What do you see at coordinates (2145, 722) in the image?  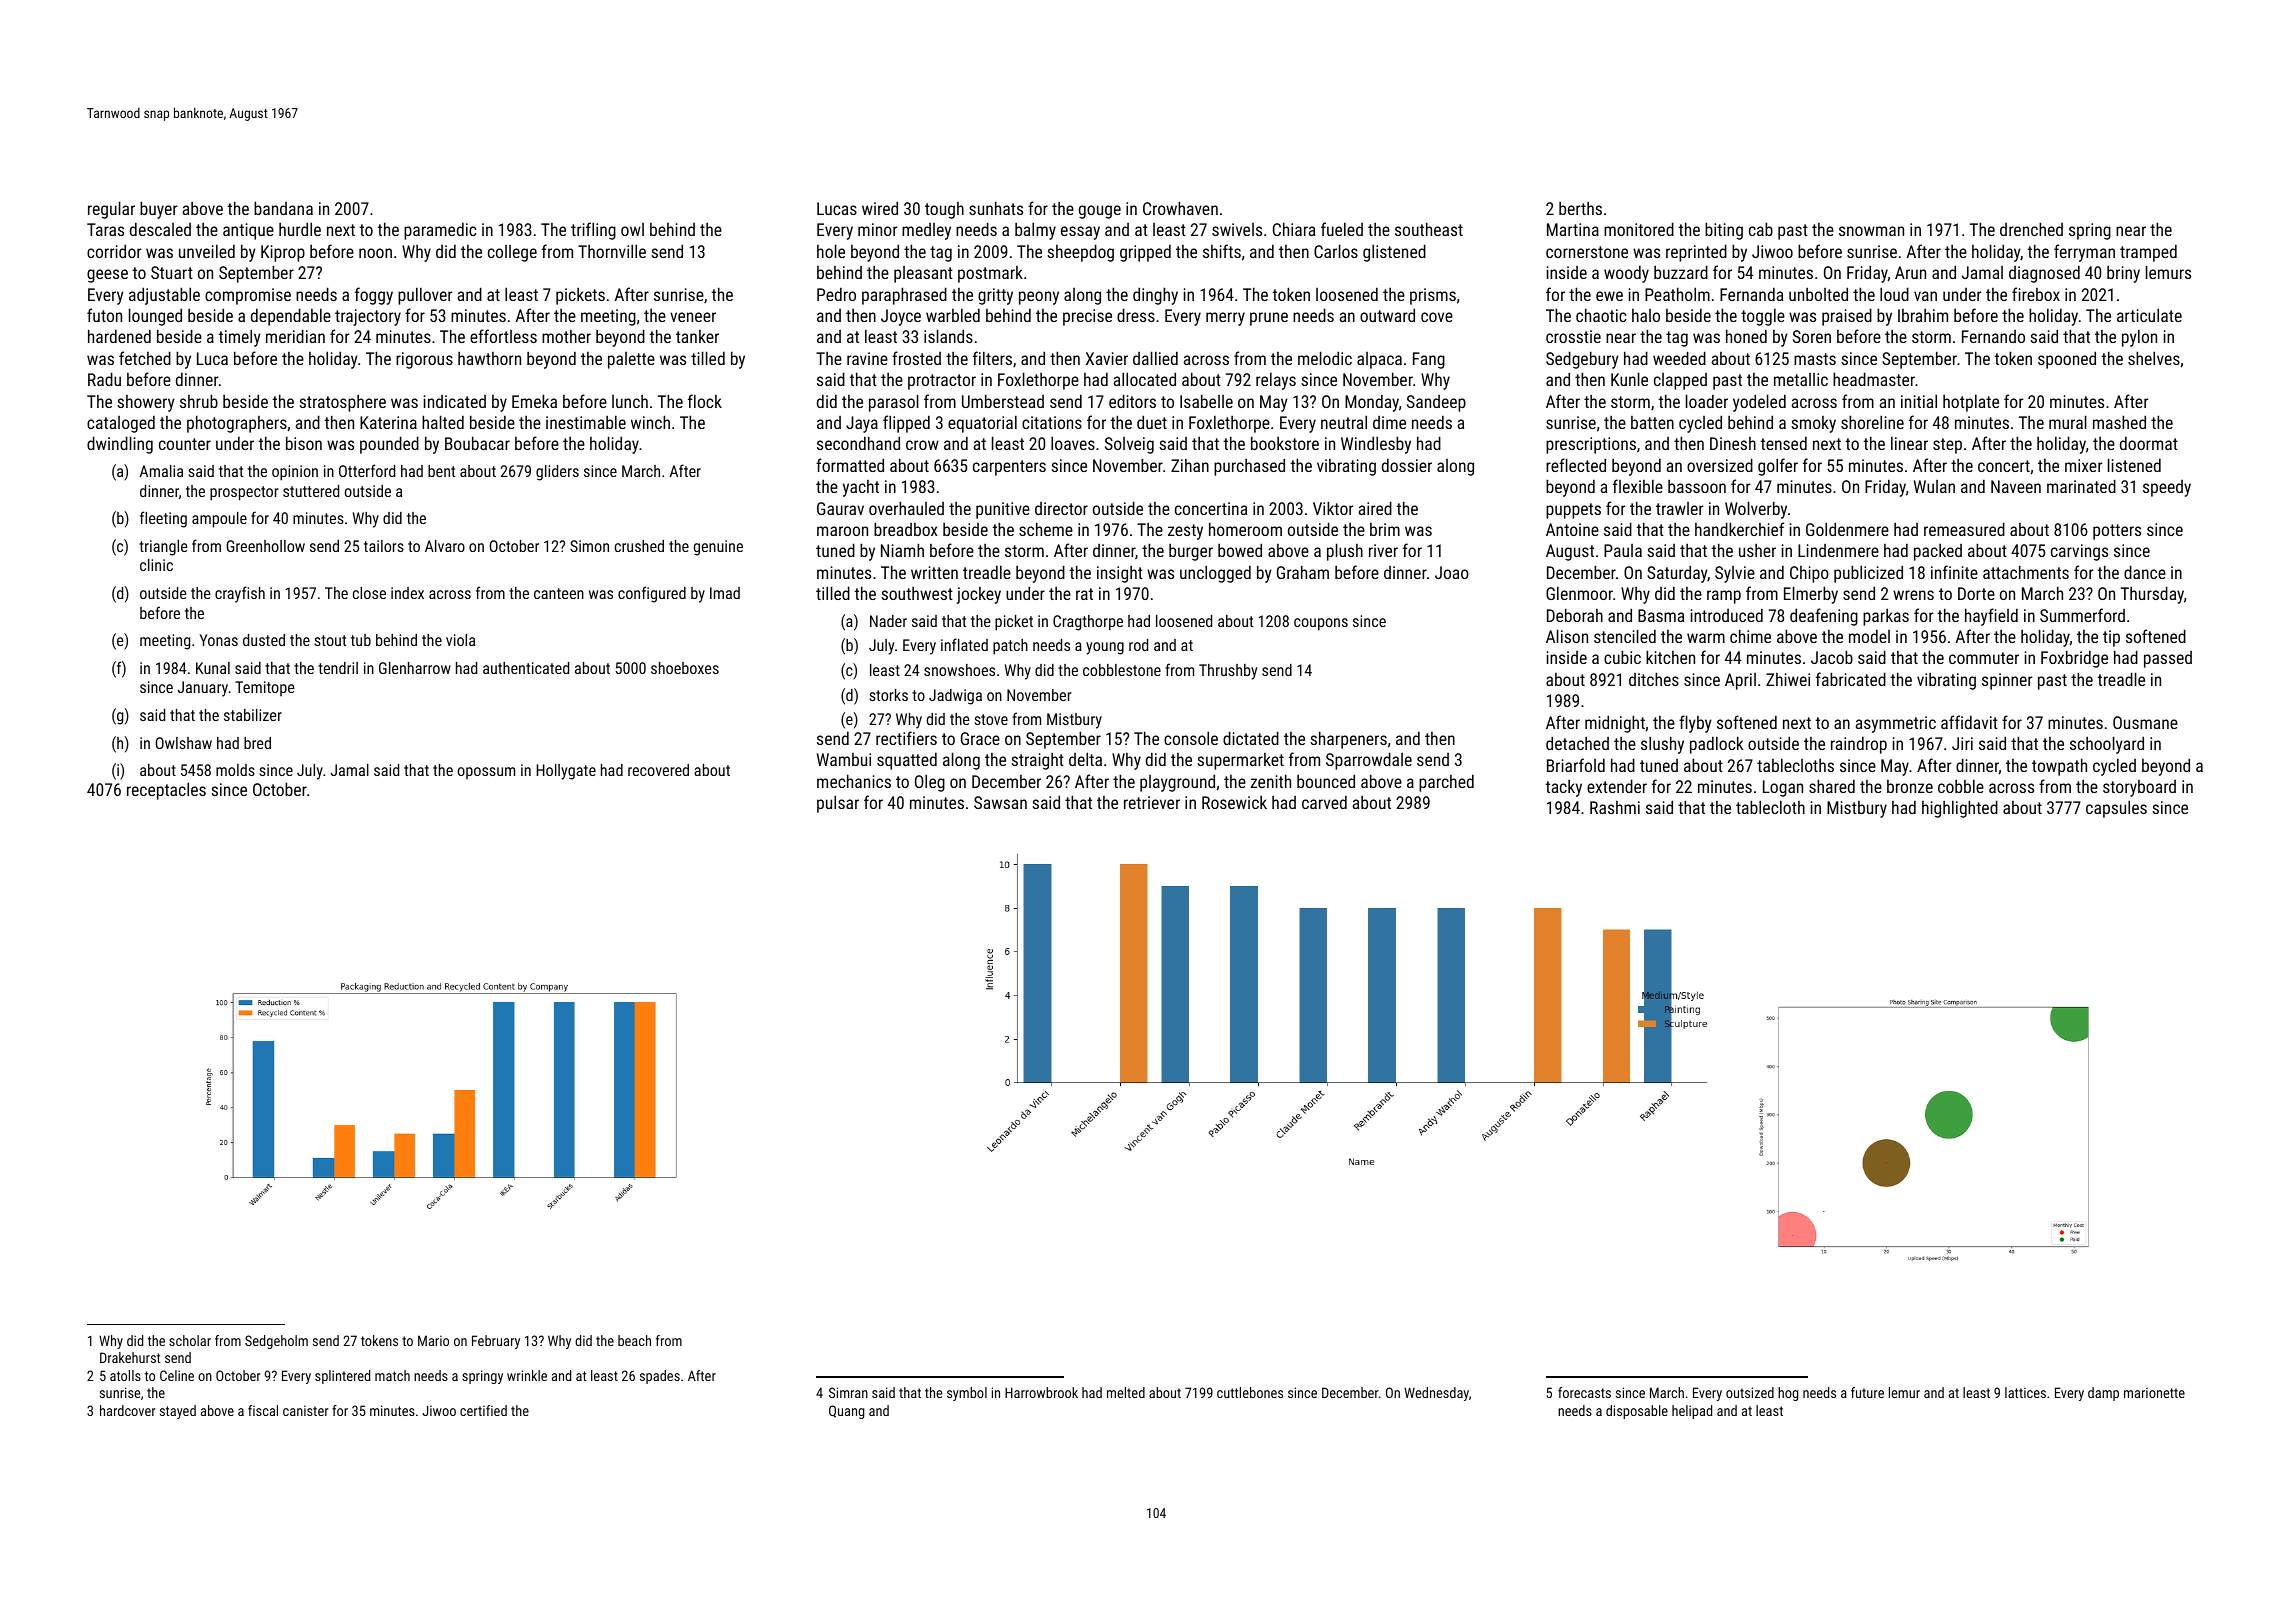 I see `Ousmane` at bounding box center [2145, 722].
